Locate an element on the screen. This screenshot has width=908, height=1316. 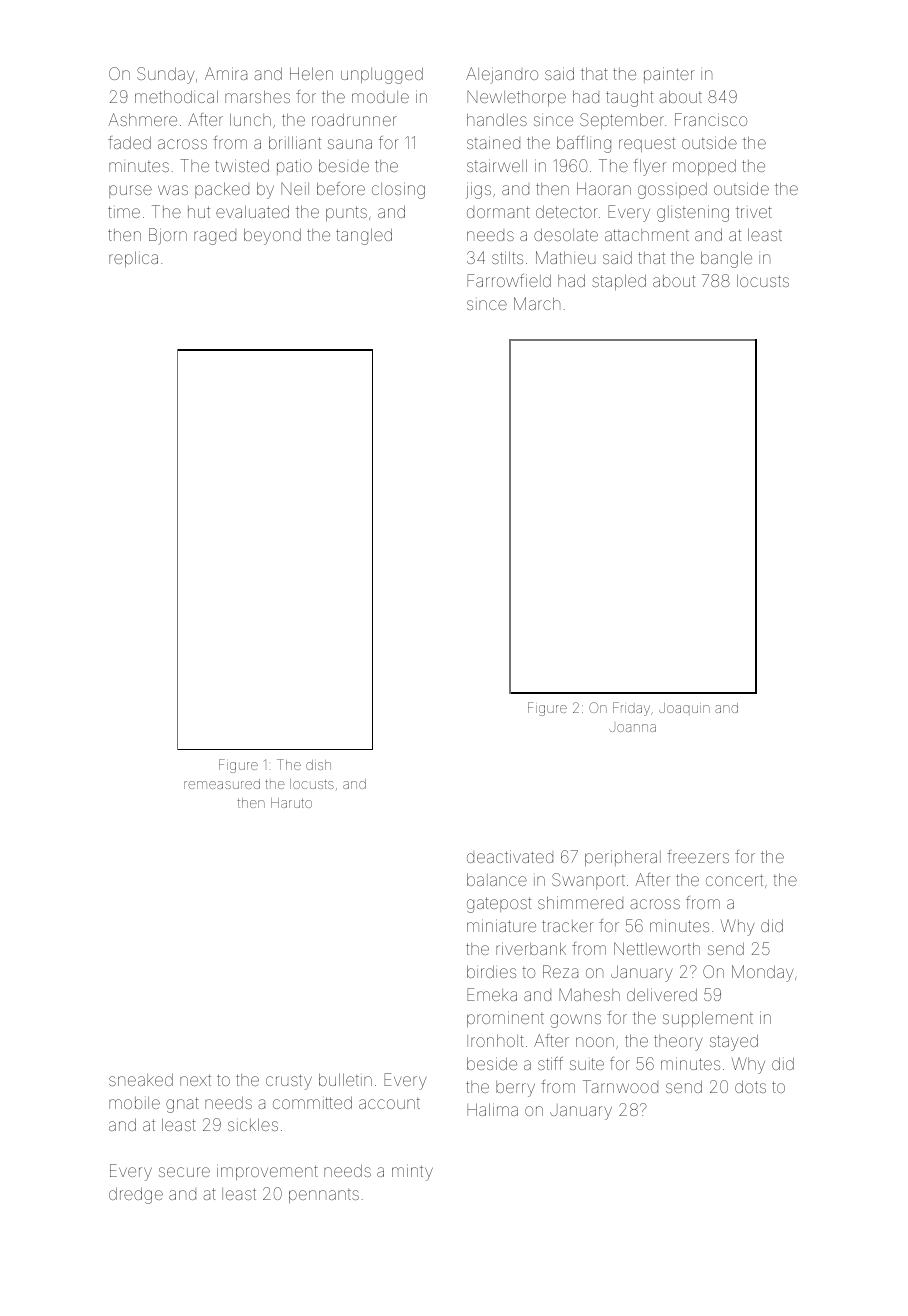
beyond is located at coordinates (272, 236).
